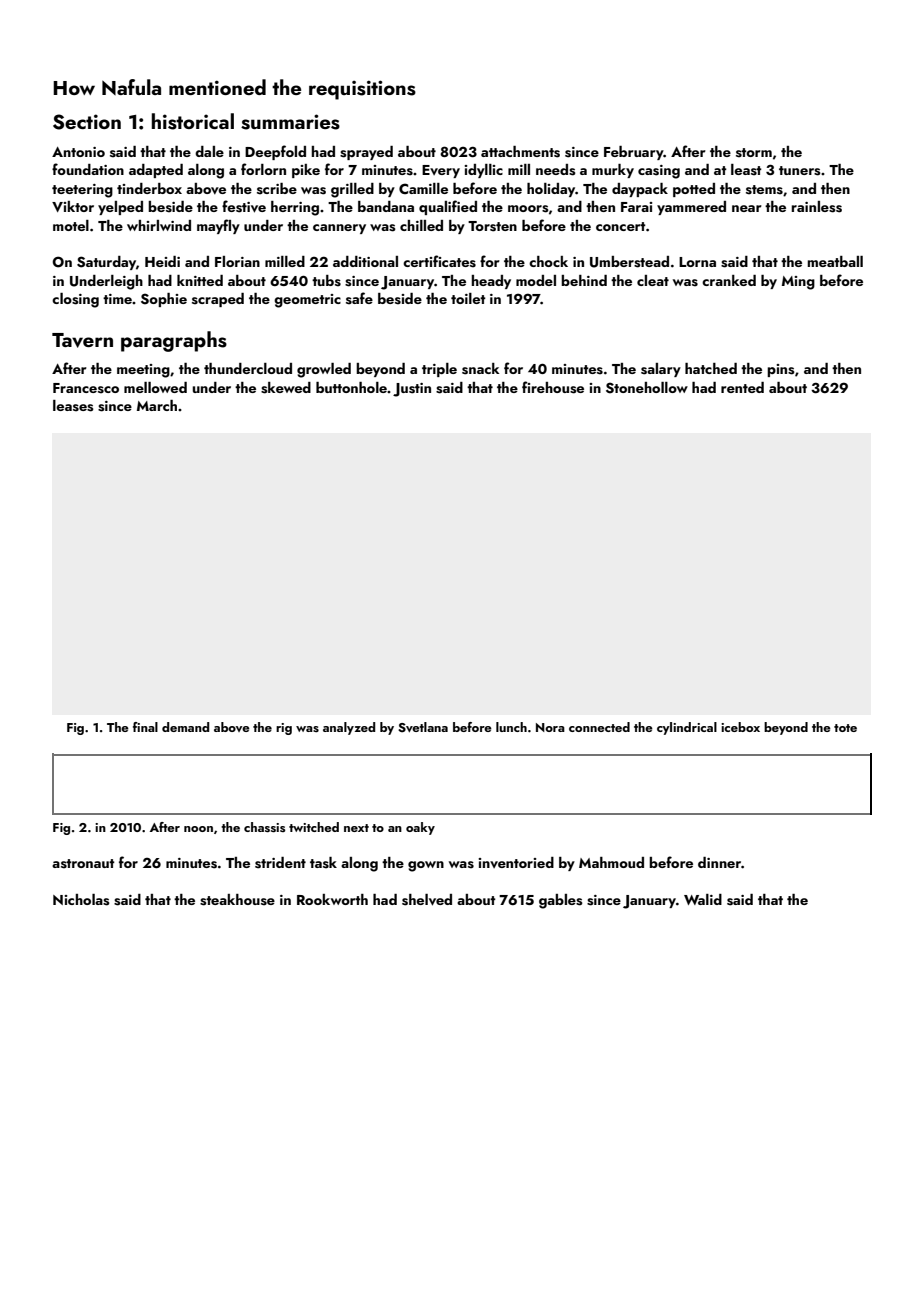 The width and height of the image is (924, 1308). I want to click on attachments, so click(520, 152).
